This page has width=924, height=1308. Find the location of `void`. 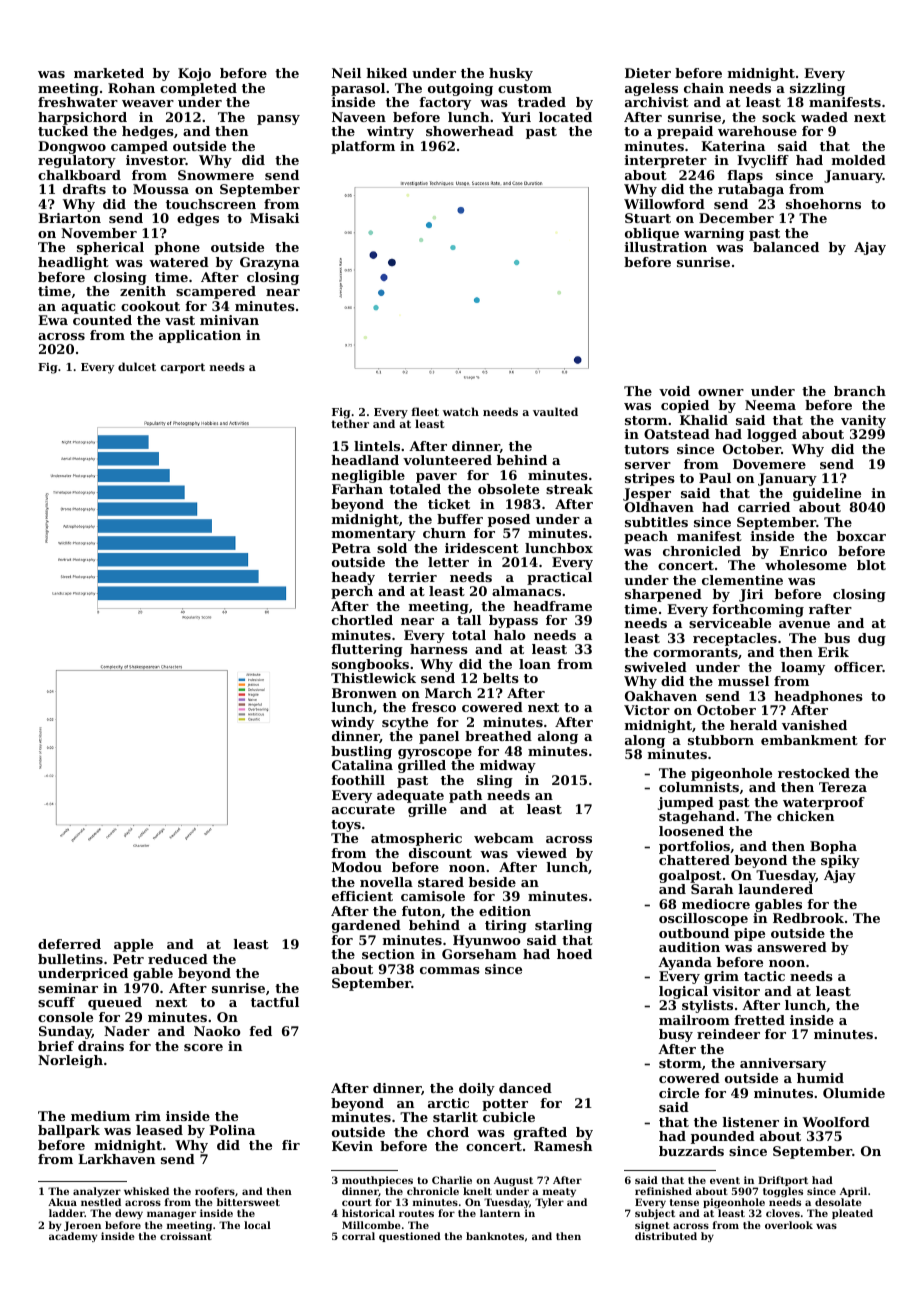

void is located at coordinates (674, 391).
